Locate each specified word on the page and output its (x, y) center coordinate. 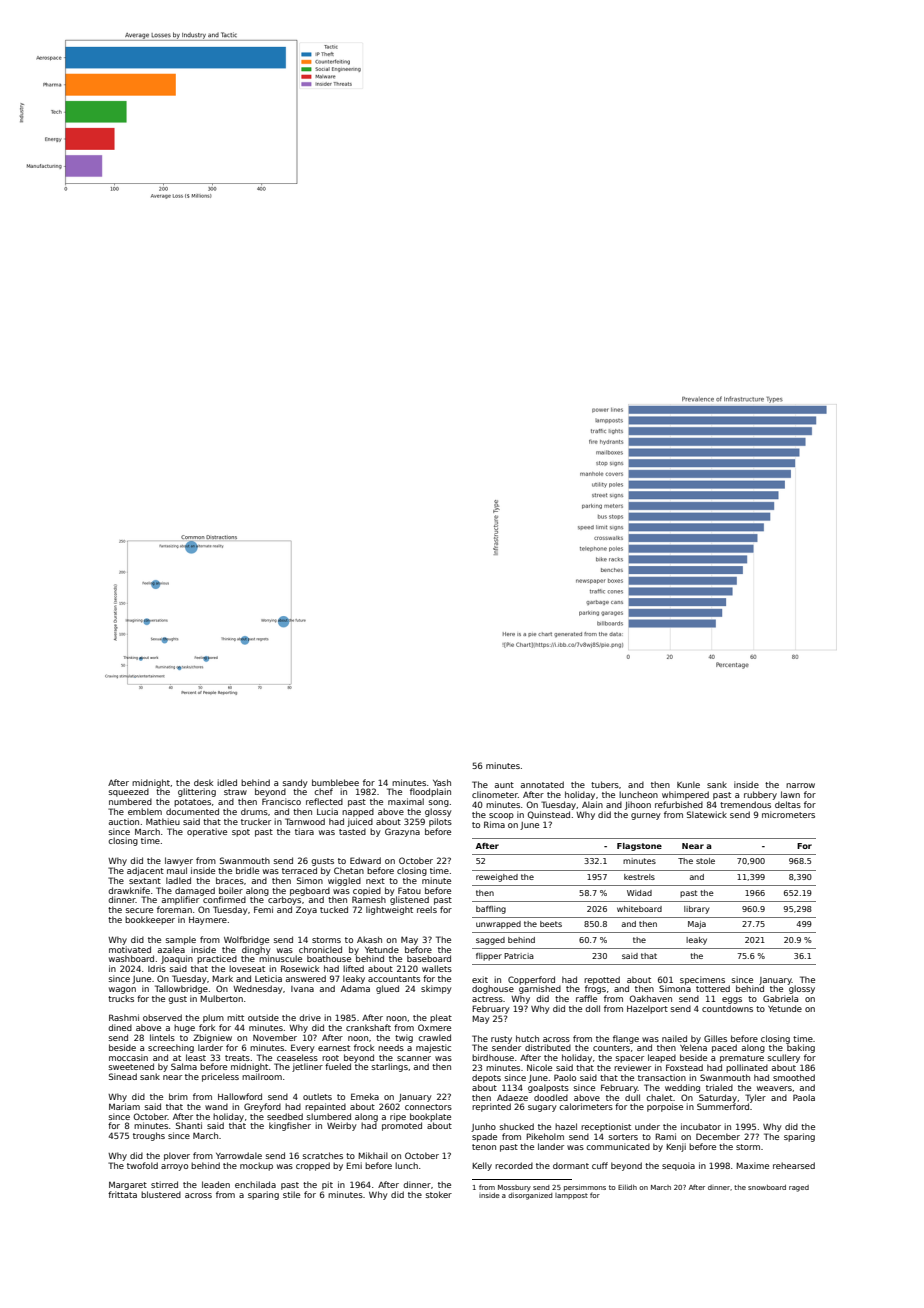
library (697, 910)
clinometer (495, 794)
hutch (527, 1038)
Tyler (755, 1098)
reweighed (497, 878)
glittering (197, 792)
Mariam (124, 1106)
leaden (216, 1184)
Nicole (539, 1067)
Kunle (688, 784)
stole (705, 861)
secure (139, 910)
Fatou (409, 890)
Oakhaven (650, 998)
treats (237, 1058)
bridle (247, 870)
